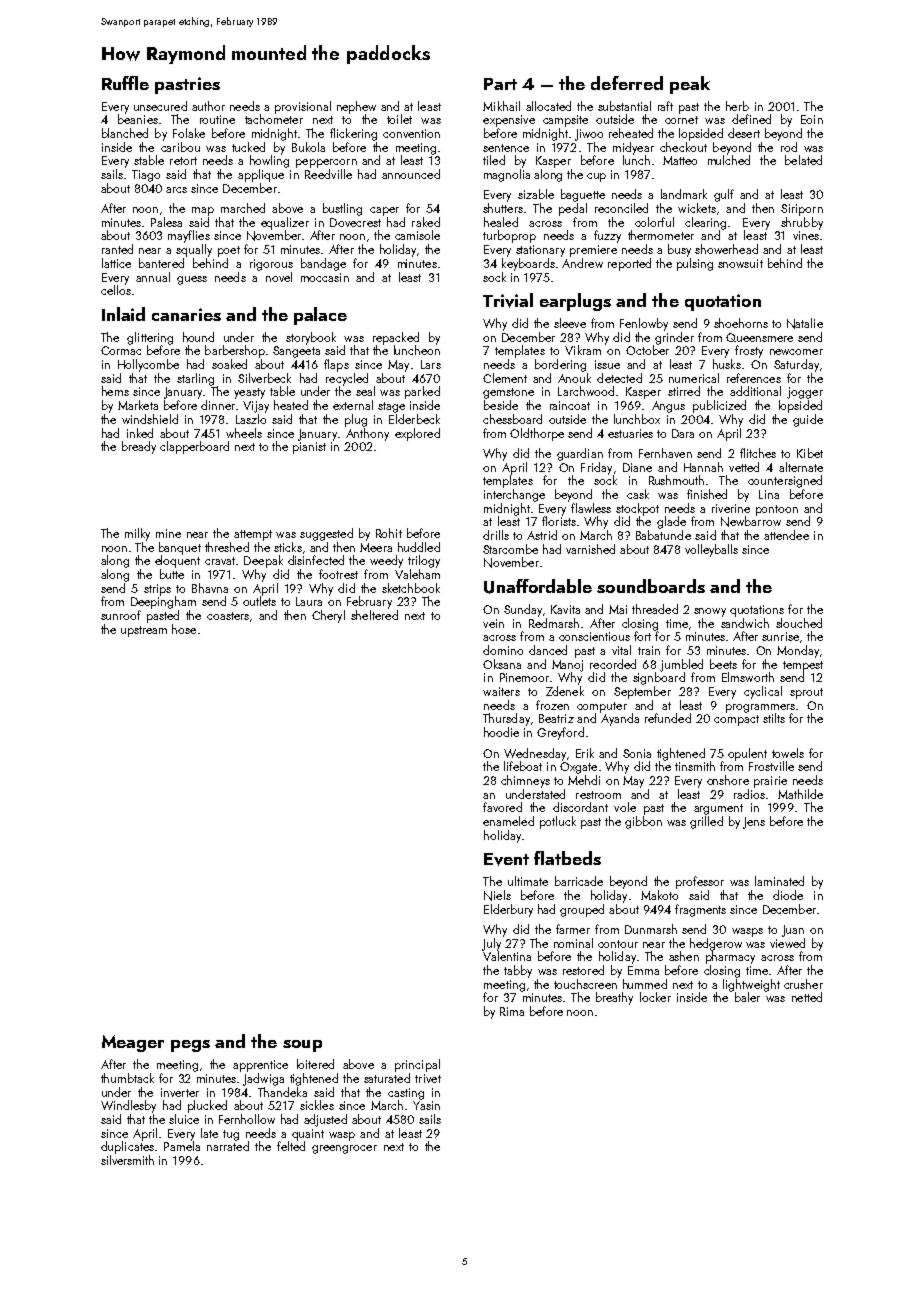  I want to click on Yasin, so click(426, 1105).
